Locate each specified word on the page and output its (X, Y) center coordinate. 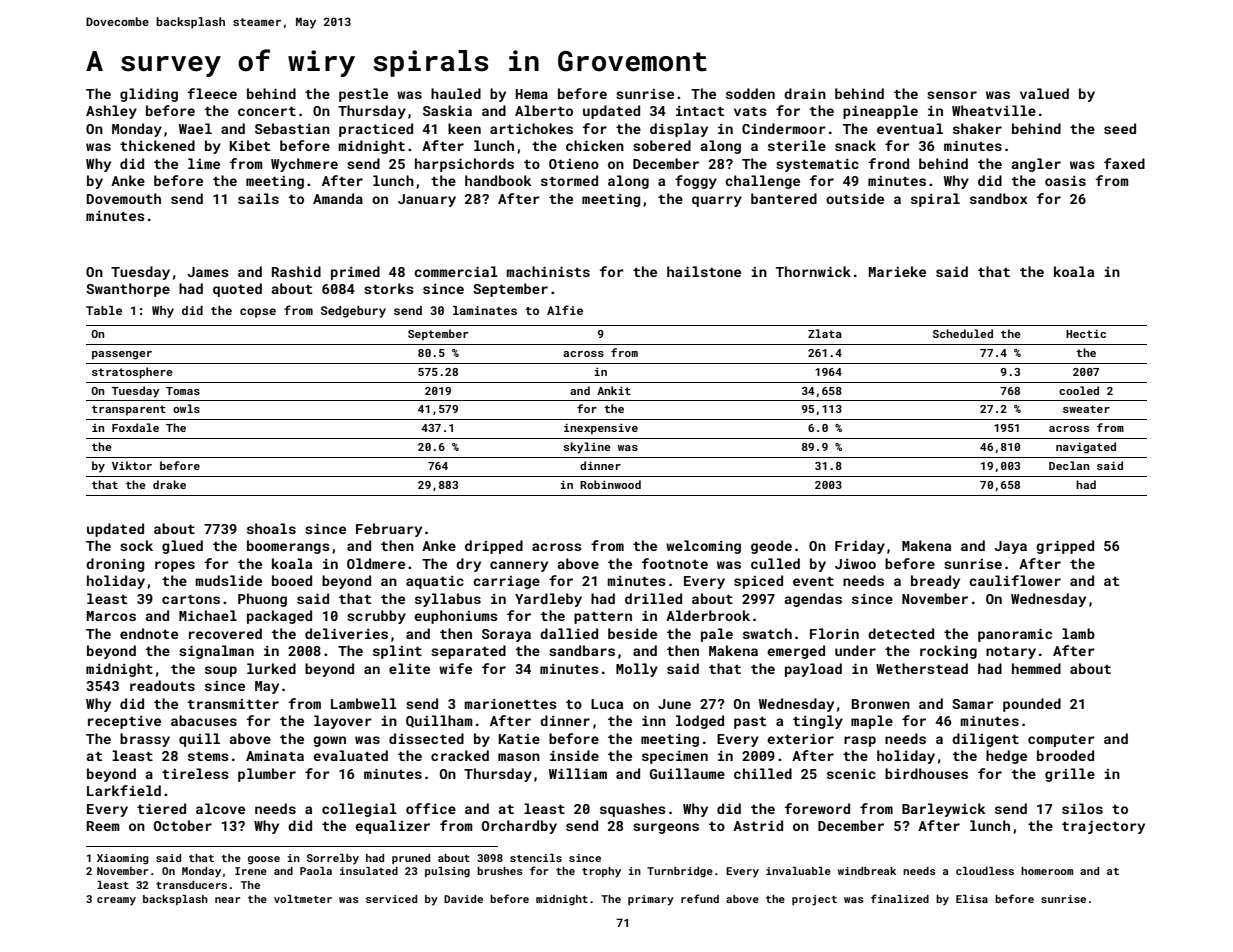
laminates (485, 310)
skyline (587, 448)
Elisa (972, 899)
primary (651, 900)
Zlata (825, 333)
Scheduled (963, 333)
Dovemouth (124, 198)
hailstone (704, 271)
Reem (103, 826)
